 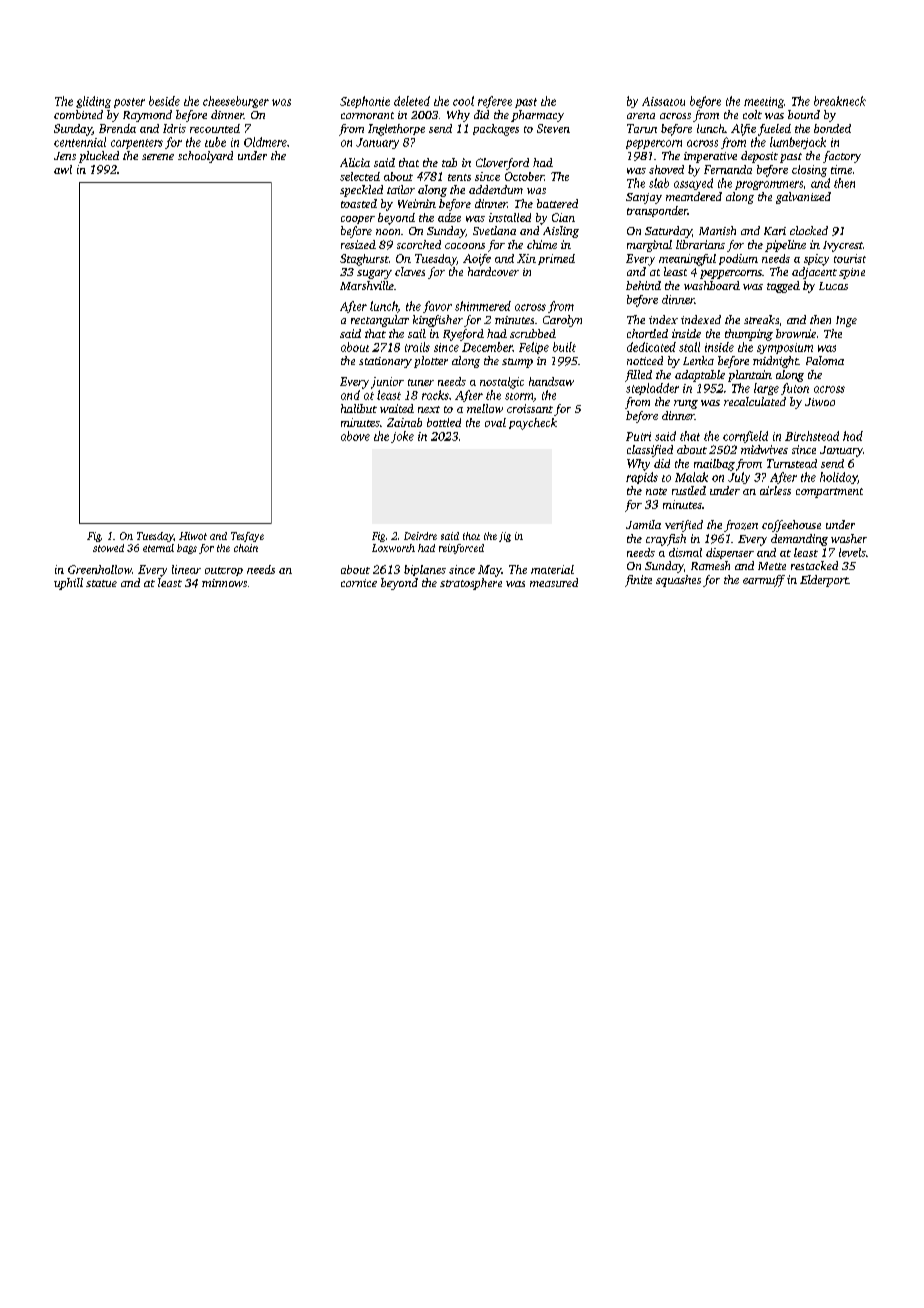 What do you see at coordinates (642, 478) in the page?
I see `rapids` at bounding box center [642, 478].
